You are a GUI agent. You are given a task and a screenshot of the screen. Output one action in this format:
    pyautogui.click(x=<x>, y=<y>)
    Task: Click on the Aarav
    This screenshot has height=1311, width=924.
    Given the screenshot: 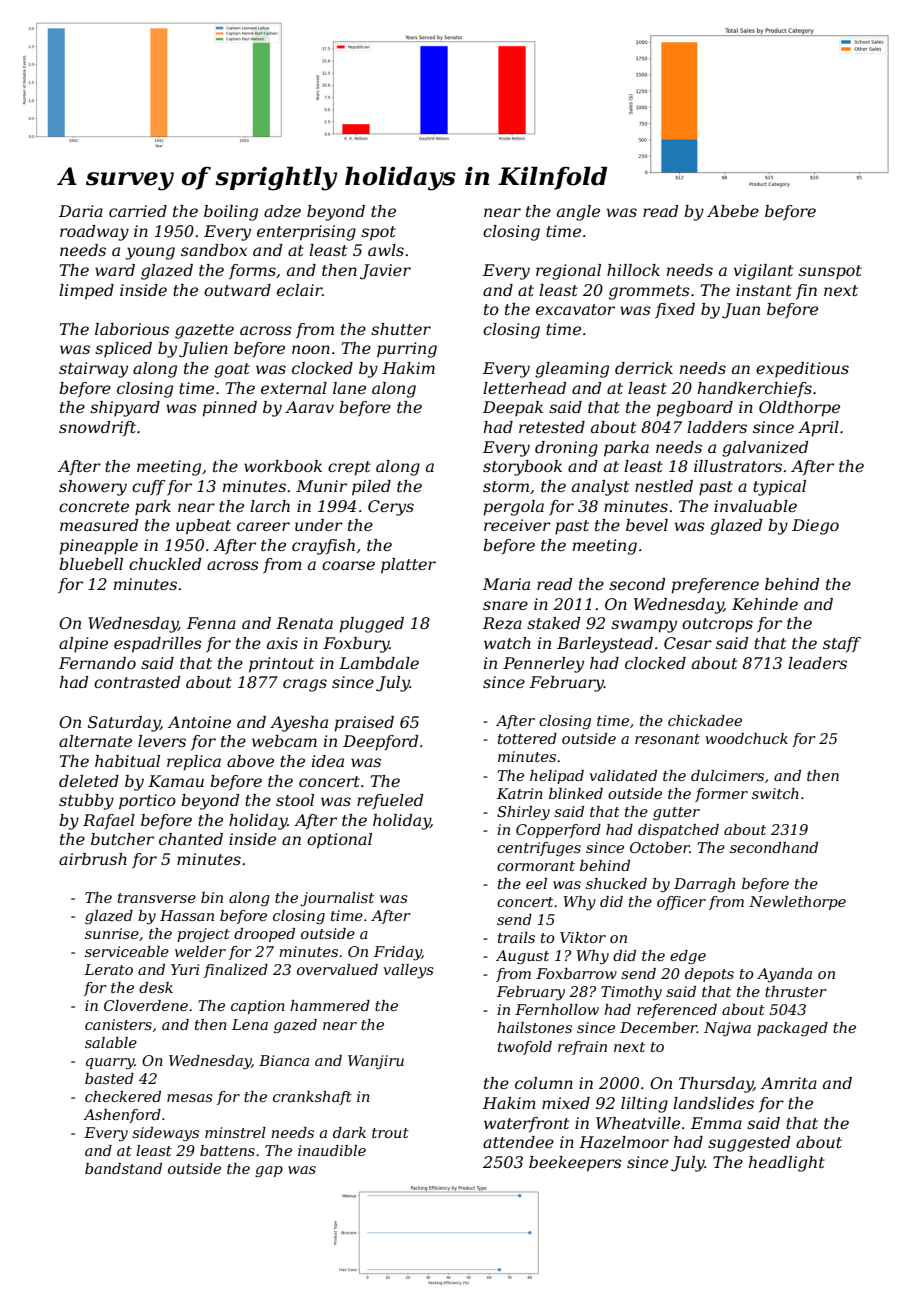 What is the action you would take?
    pyautogui.click(x=309, y=407)
